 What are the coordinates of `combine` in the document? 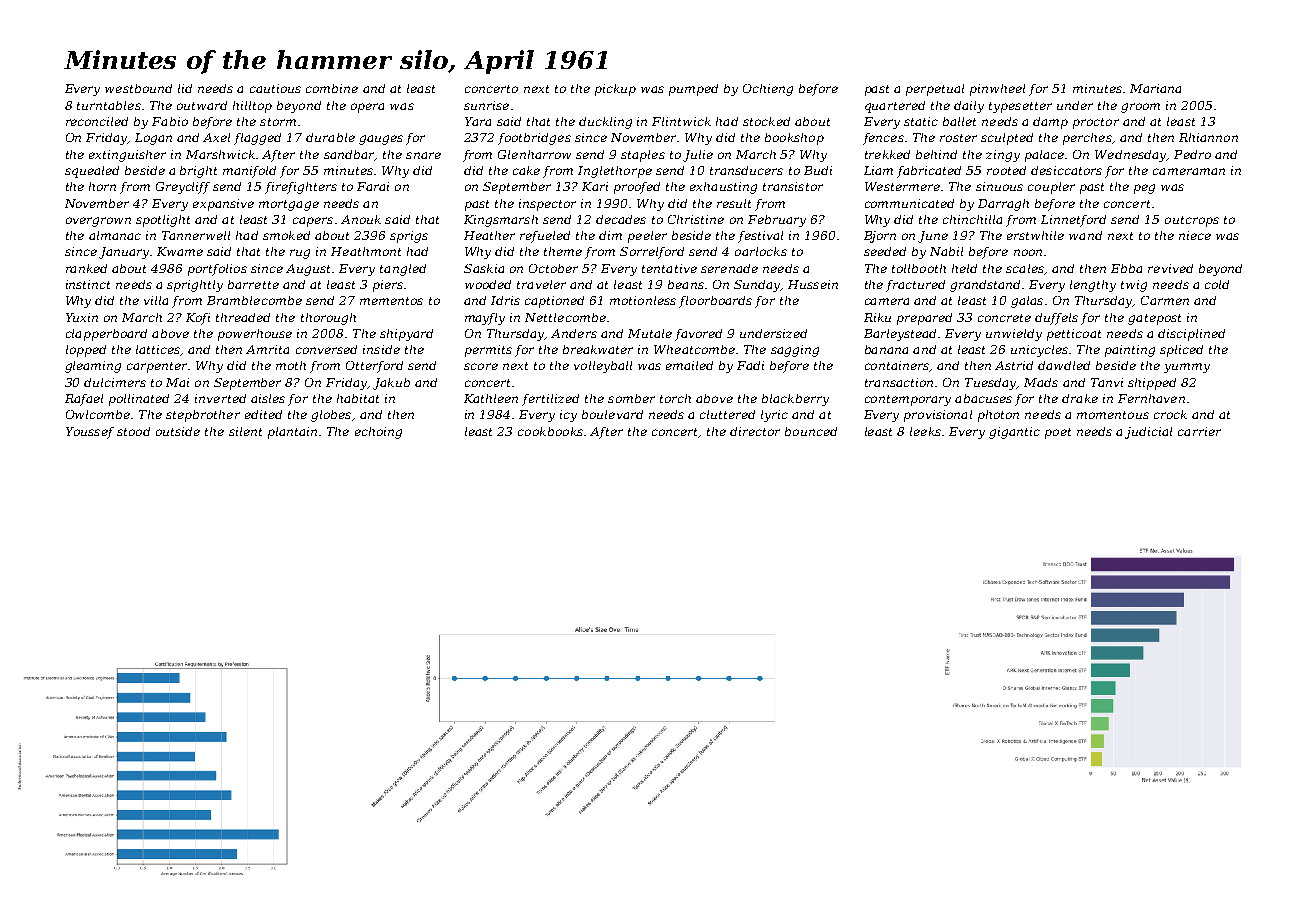 It's located at (332, 88).
